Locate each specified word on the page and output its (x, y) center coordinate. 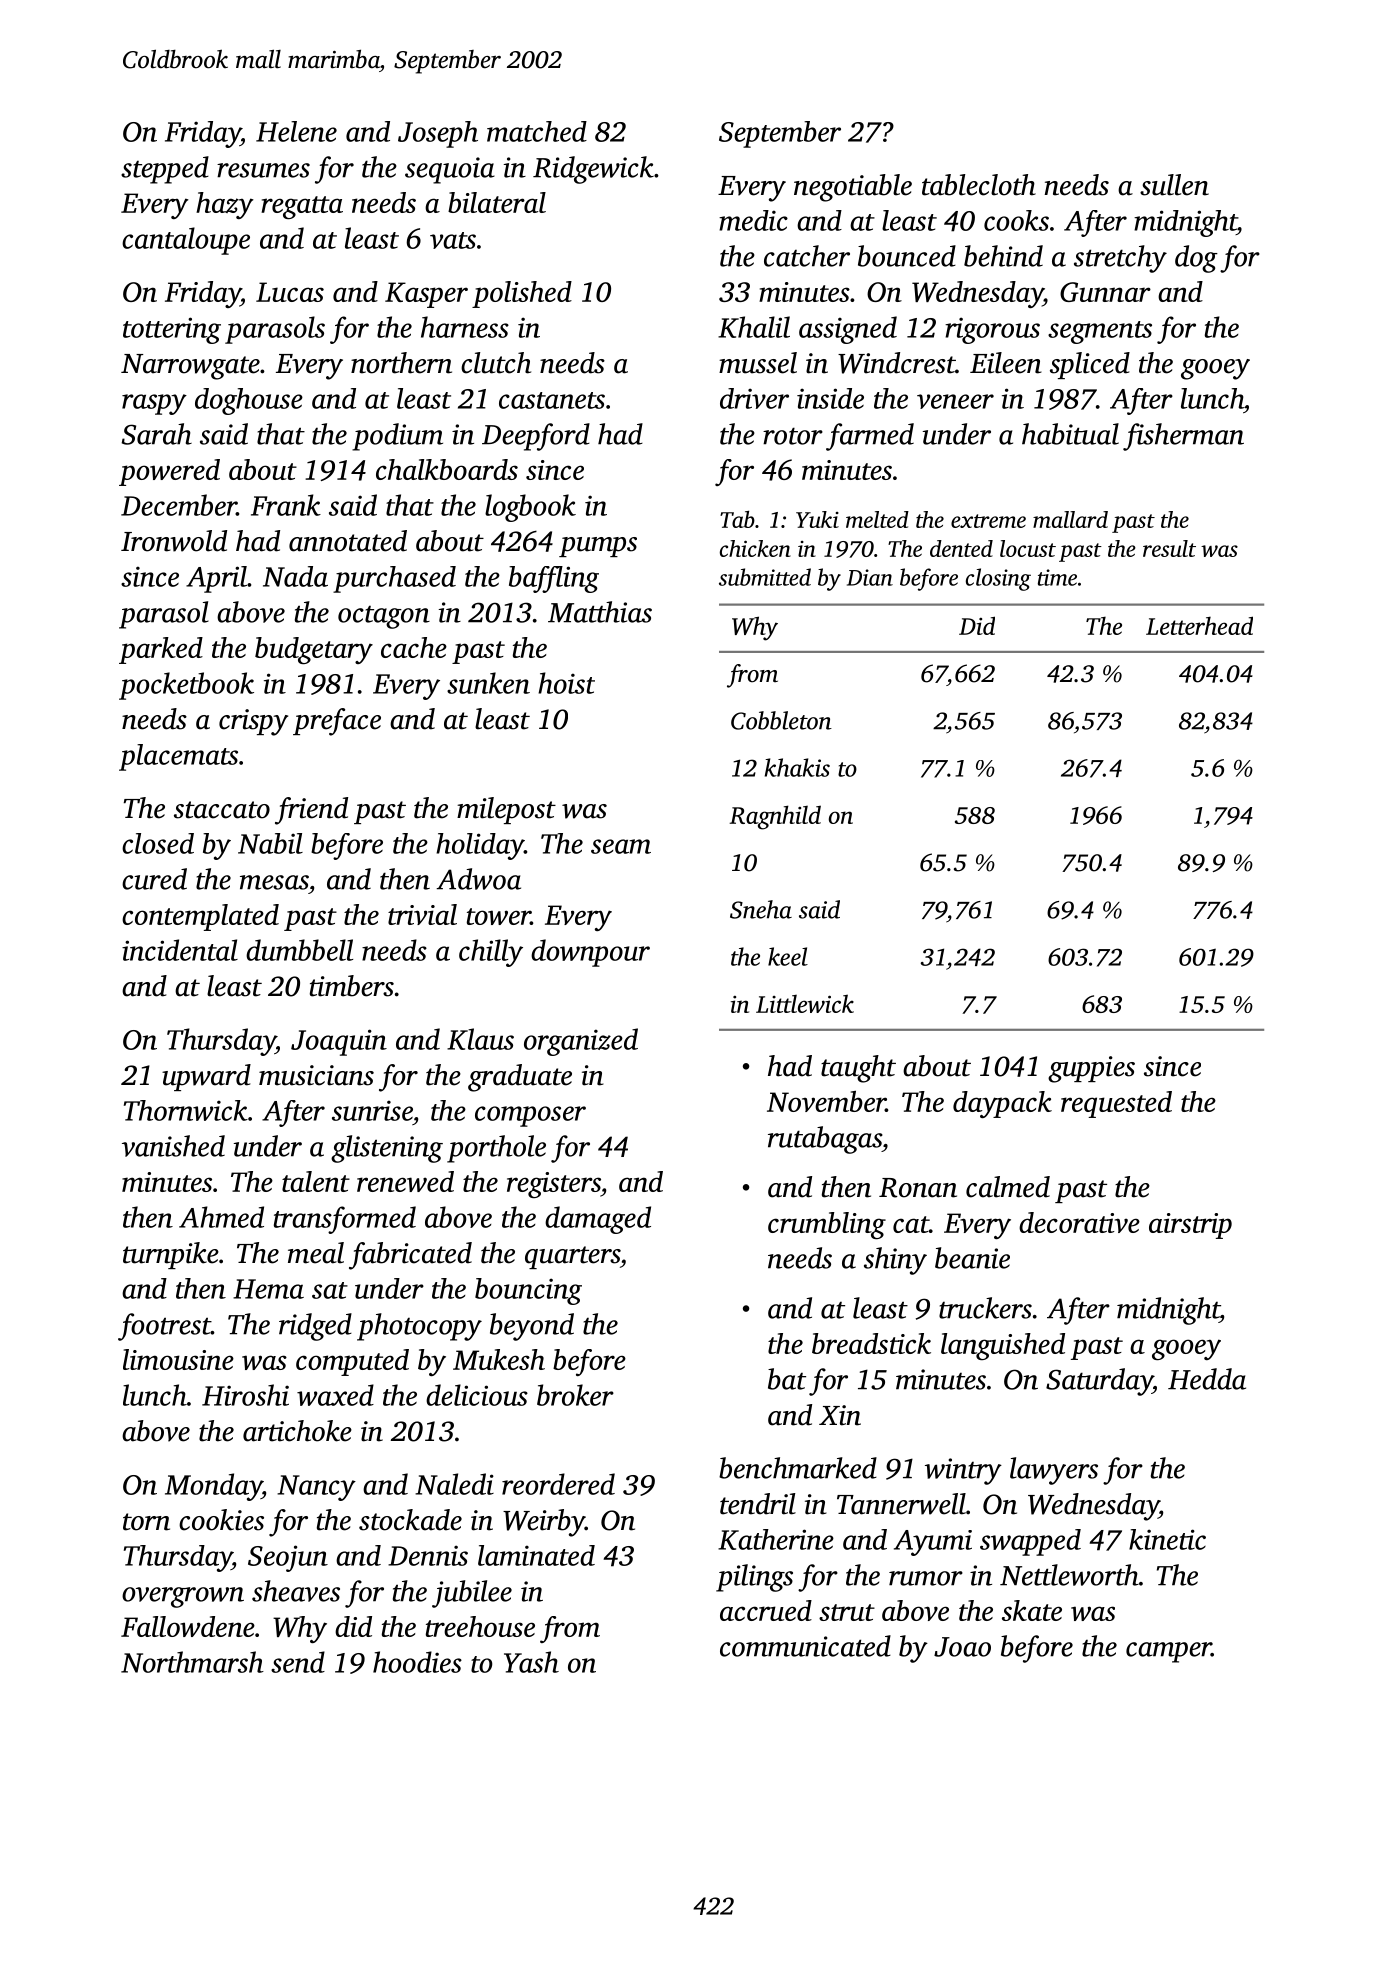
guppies (1091, 1069)
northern (401, 363)
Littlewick (805, 1003)
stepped (165, 170)
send (298, 1662)
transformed (345, 1220)
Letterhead (1199, 625)
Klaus (480, 1039)
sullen (1174, 185)
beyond (532, 1327)
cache (414, 647)
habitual (1070, 434)
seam (621, 846)
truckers (985, 1308)
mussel (758, 363)
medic (753, 220)
